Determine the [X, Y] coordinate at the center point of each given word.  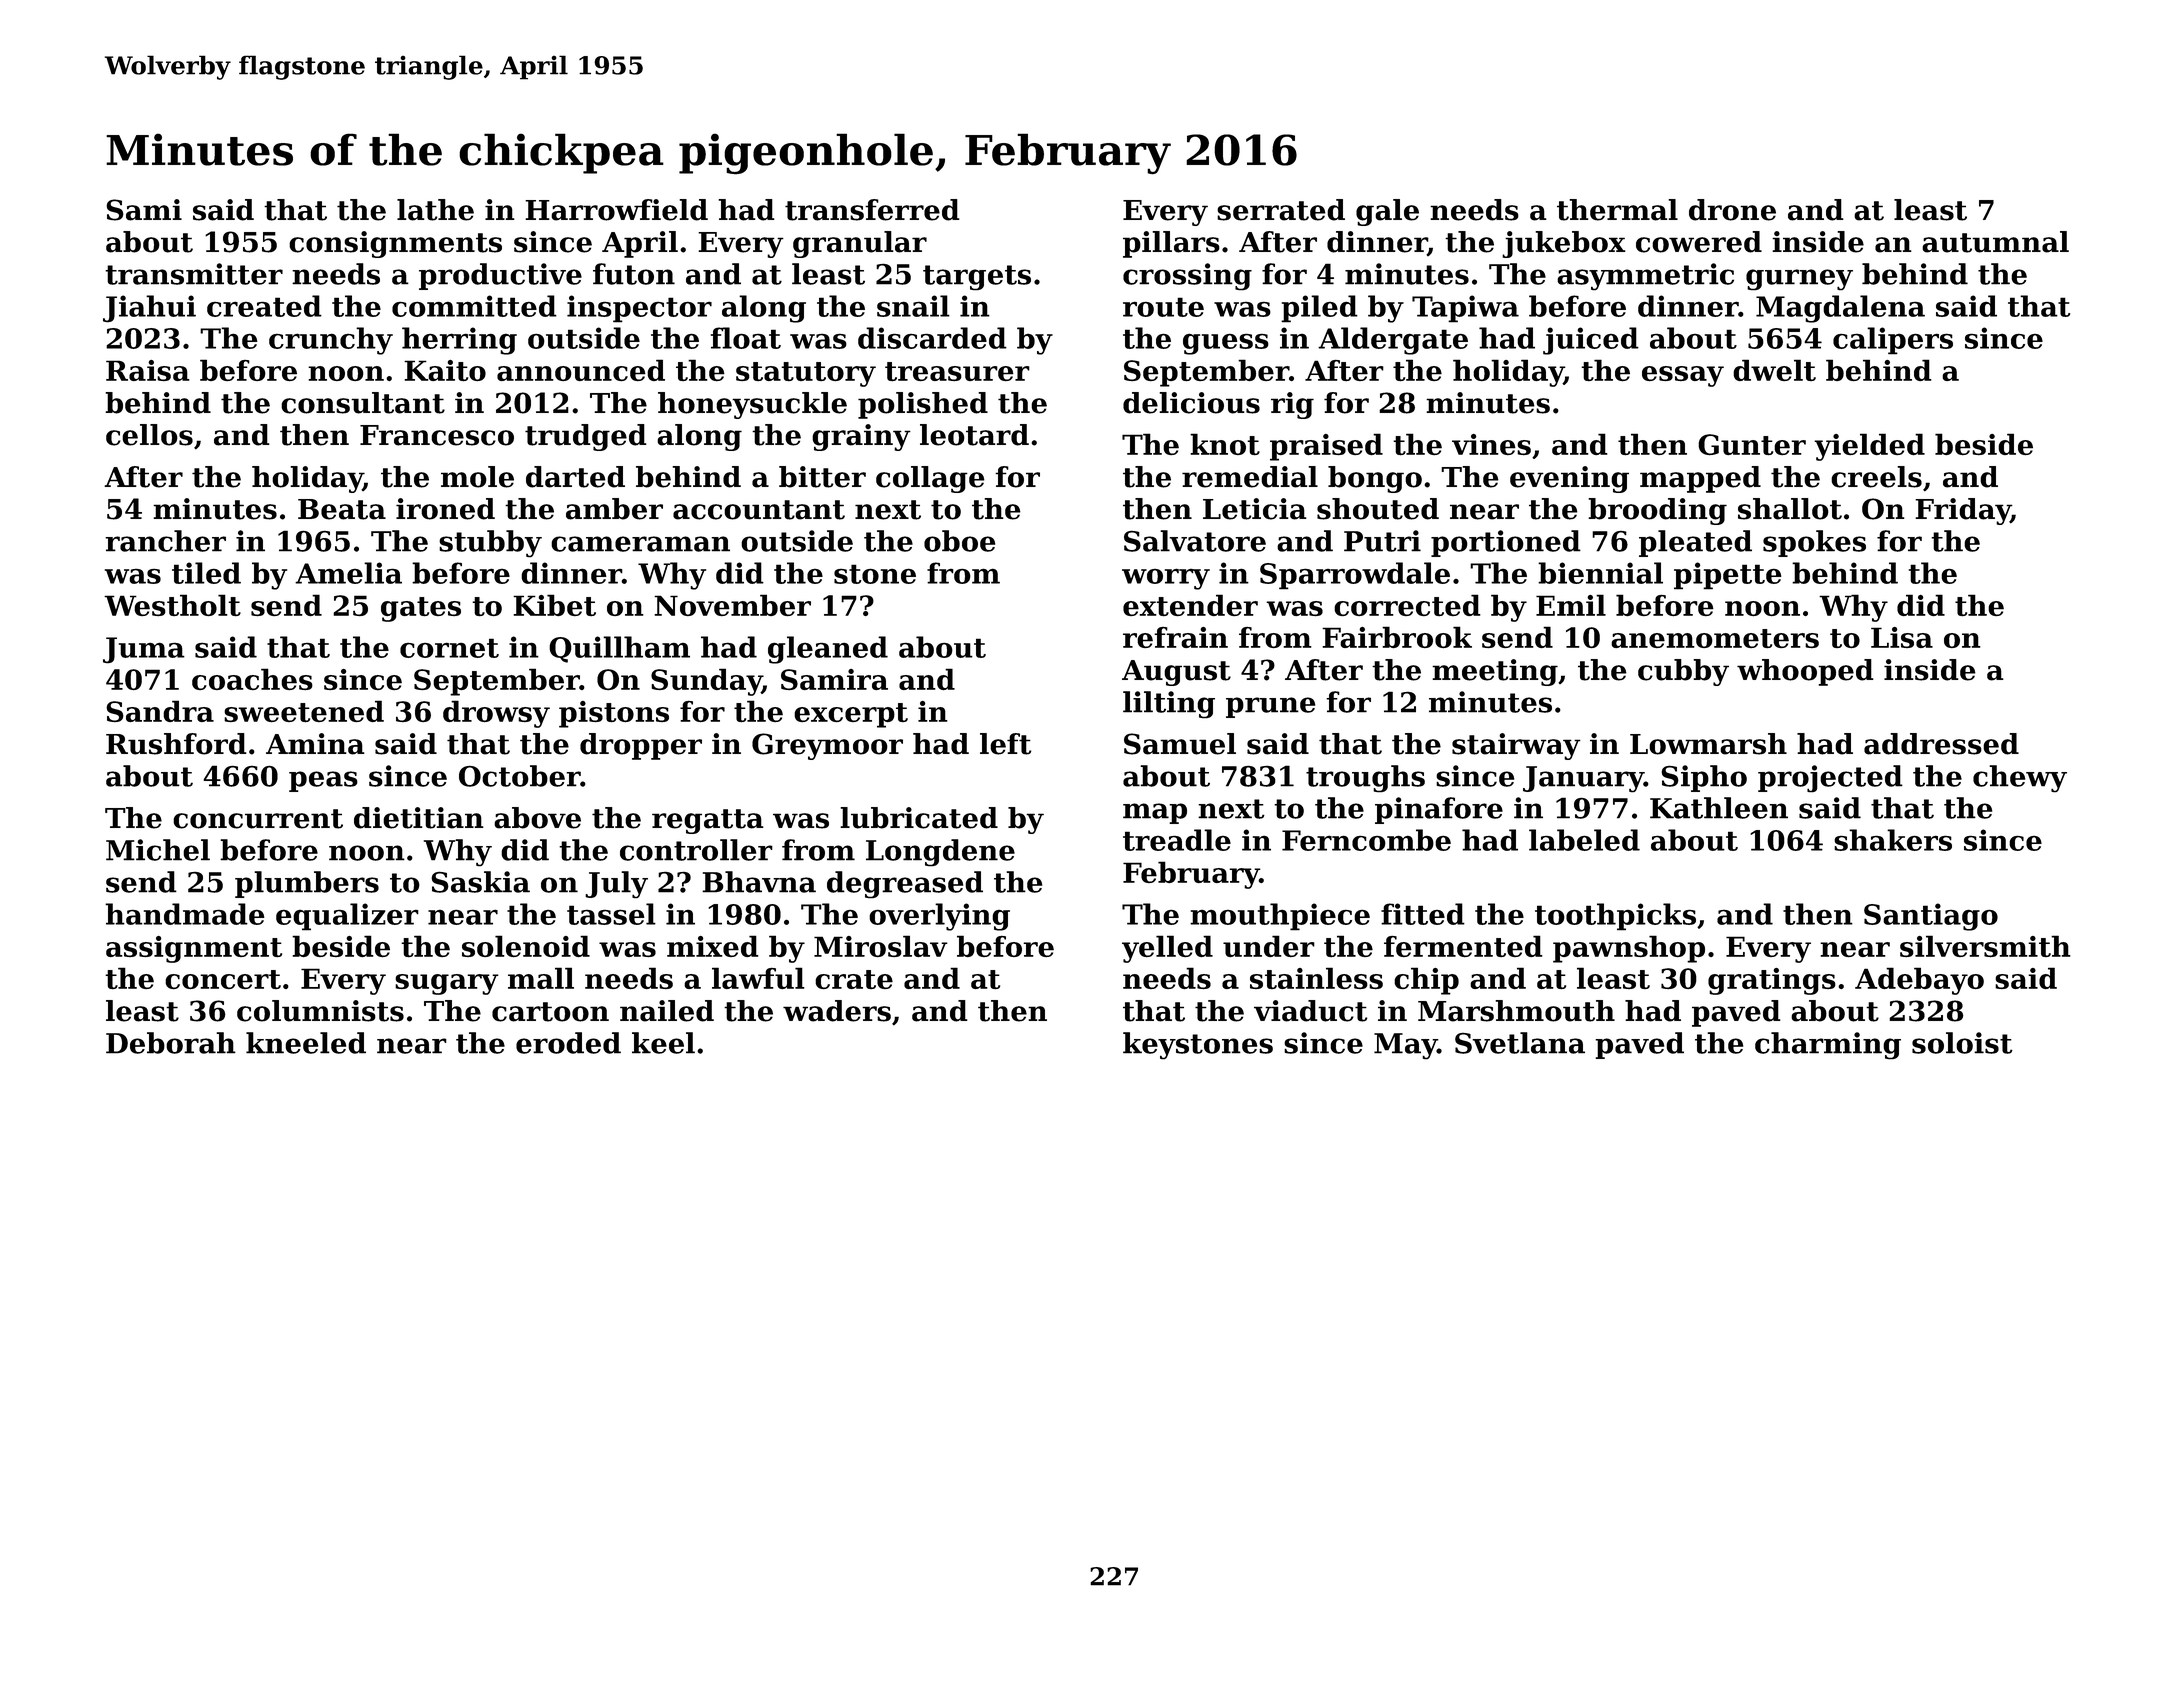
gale [1387, 212]
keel [663, 1043]
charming [1828, 1045]
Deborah [171, 1043]
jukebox [1564, 244]
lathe [435, 210]
